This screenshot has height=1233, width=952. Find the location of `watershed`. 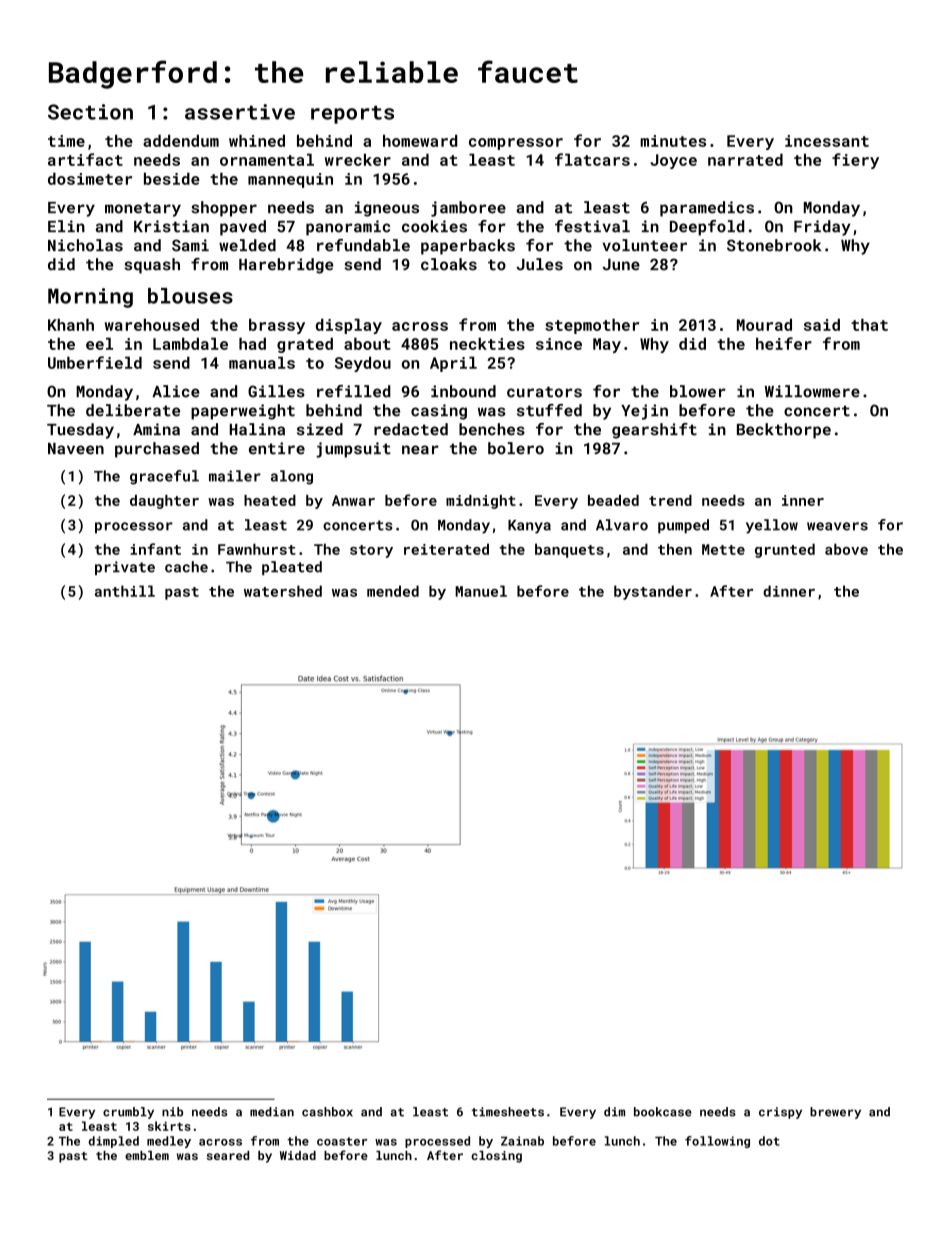

watershed is located at coordinates (283, 591).
